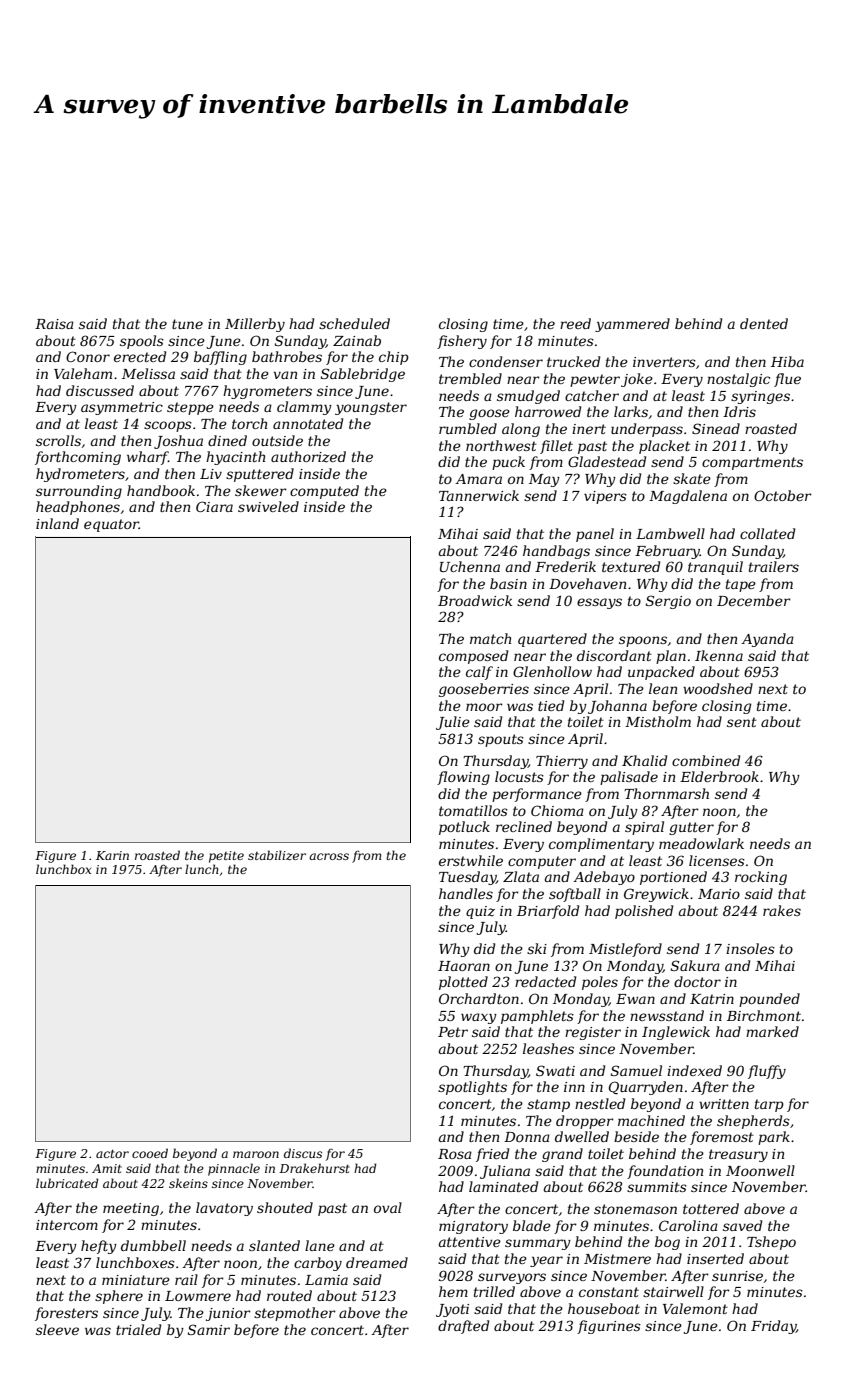  I want to click on oval, so click(388, 1207).
